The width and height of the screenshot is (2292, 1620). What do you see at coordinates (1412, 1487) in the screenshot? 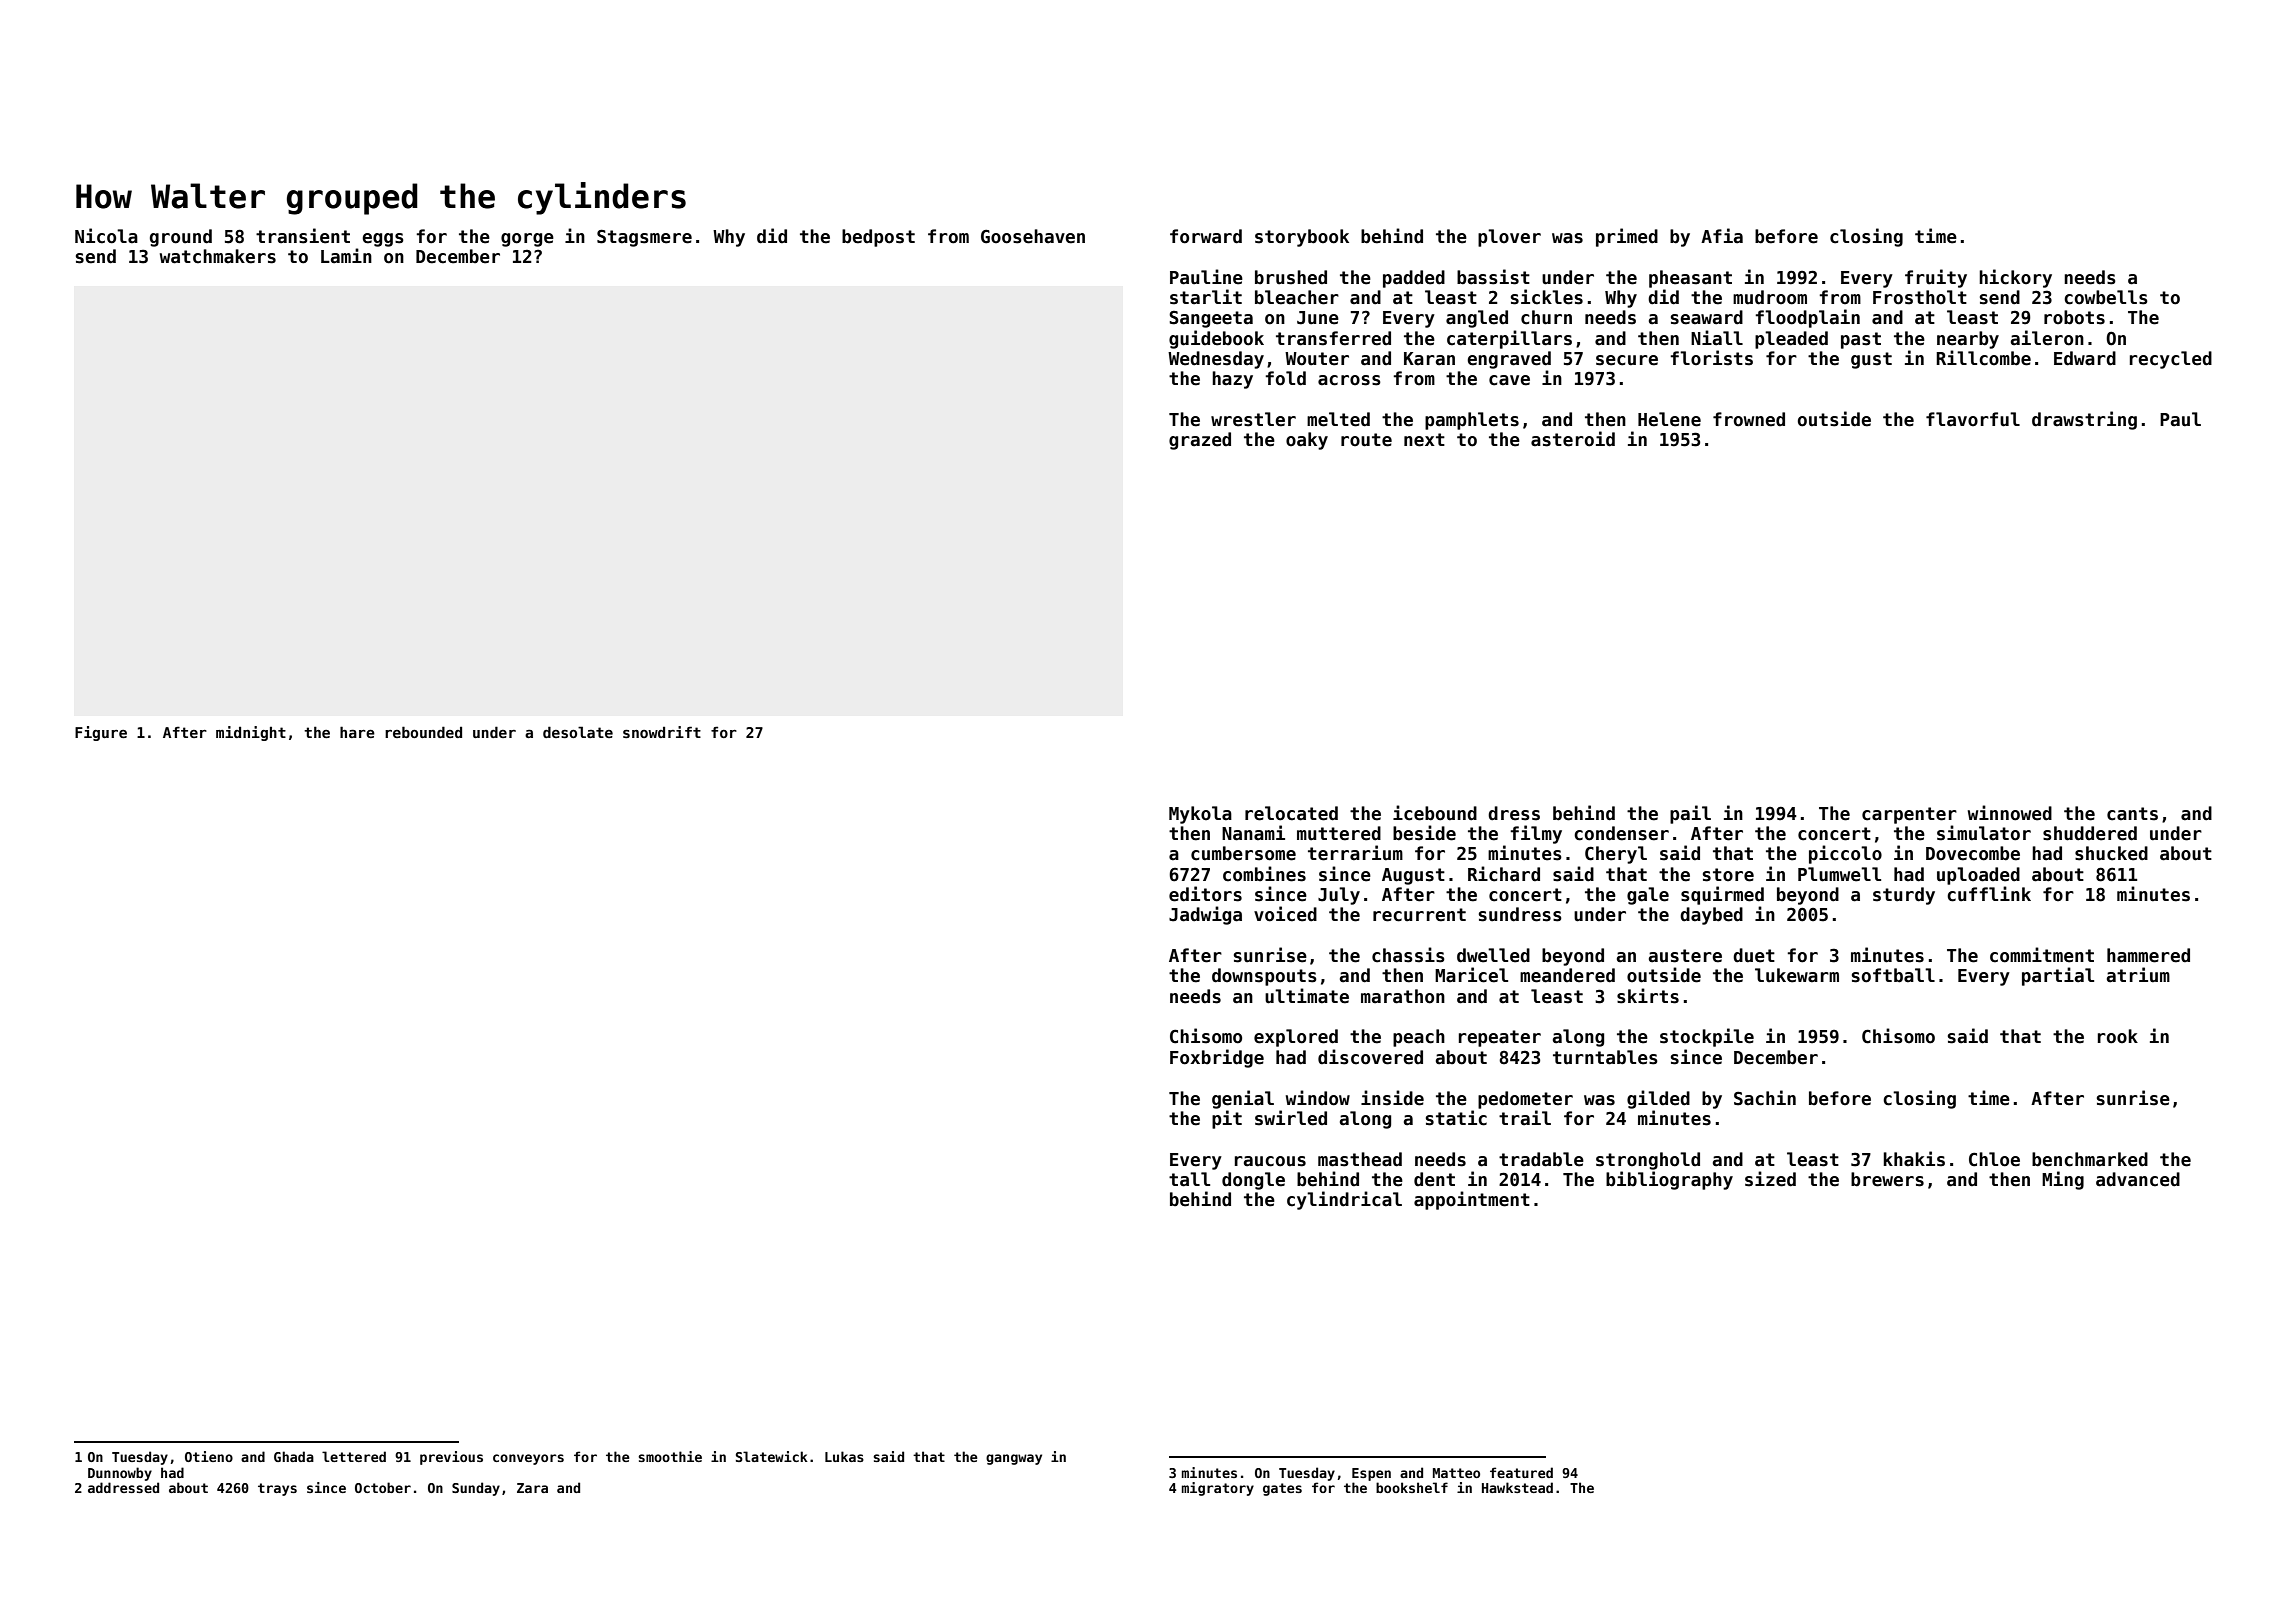
I see `bookshelf` at bounding box center [1412, 1487].
